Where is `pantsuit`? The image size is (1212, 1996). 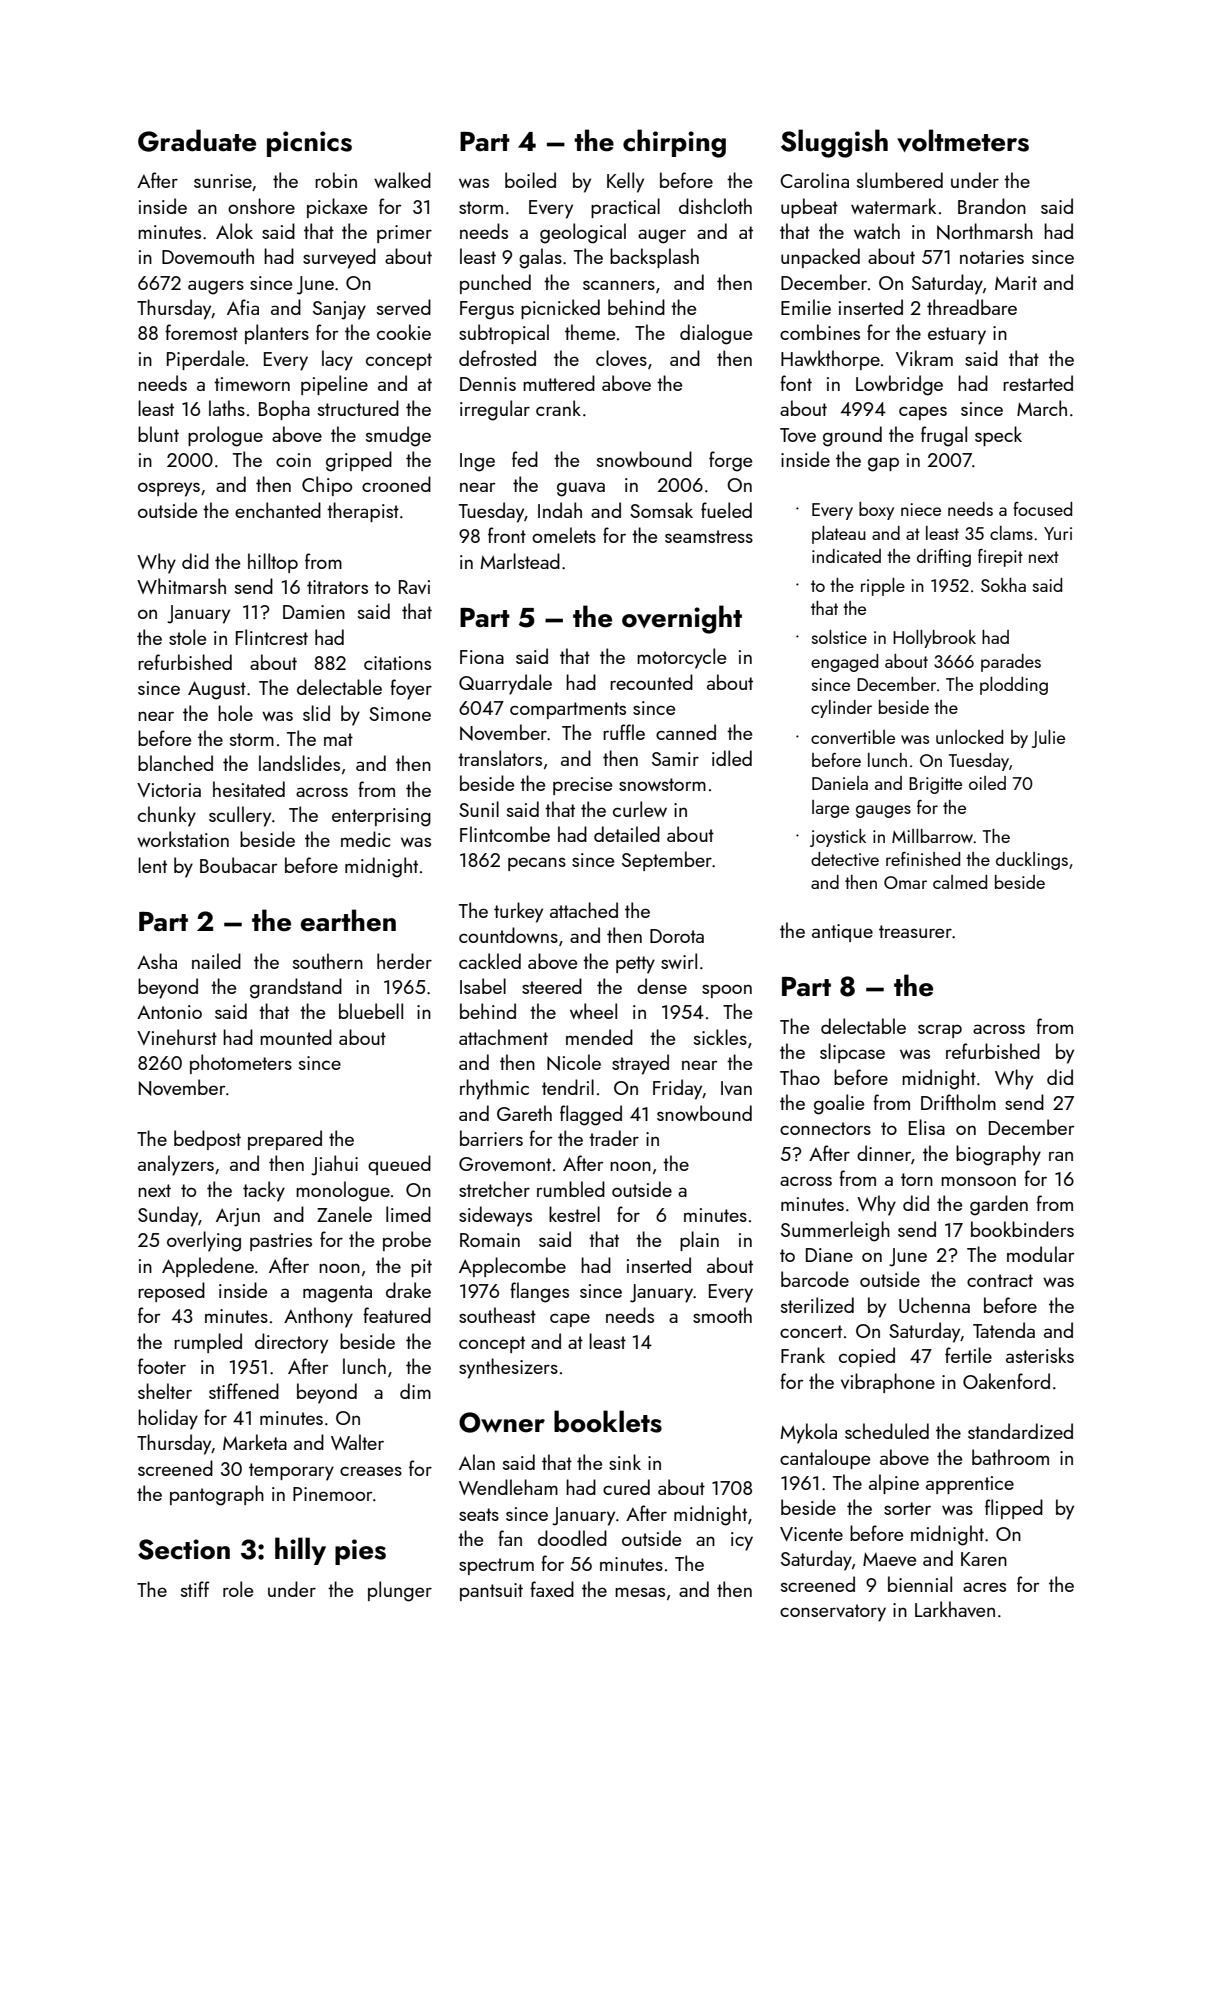 pantsuit is located at coordinates (491, 1592).
